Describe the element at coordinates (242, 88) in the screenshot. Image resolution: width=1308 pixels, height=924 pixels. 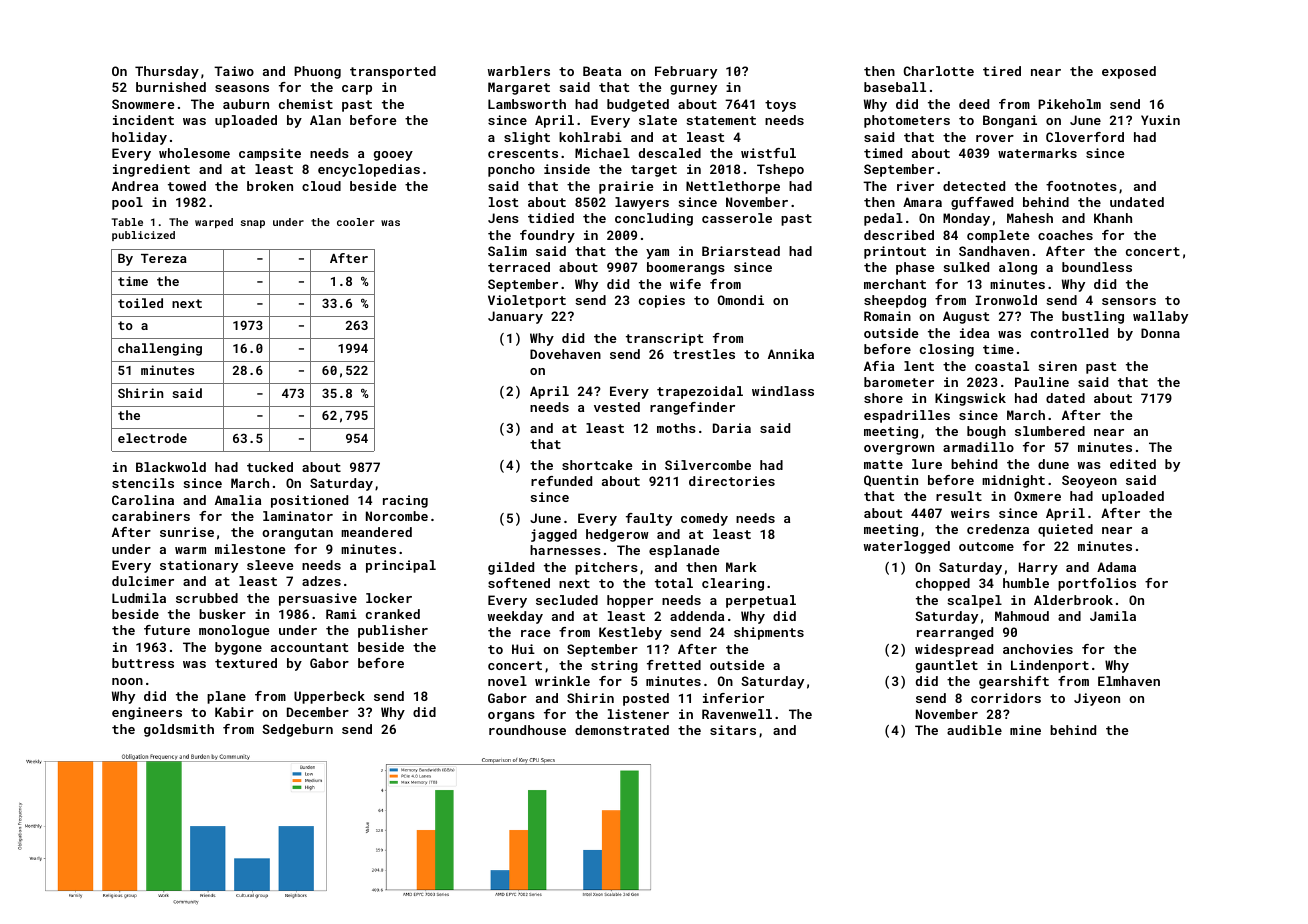
I see `seasons` at that location.
